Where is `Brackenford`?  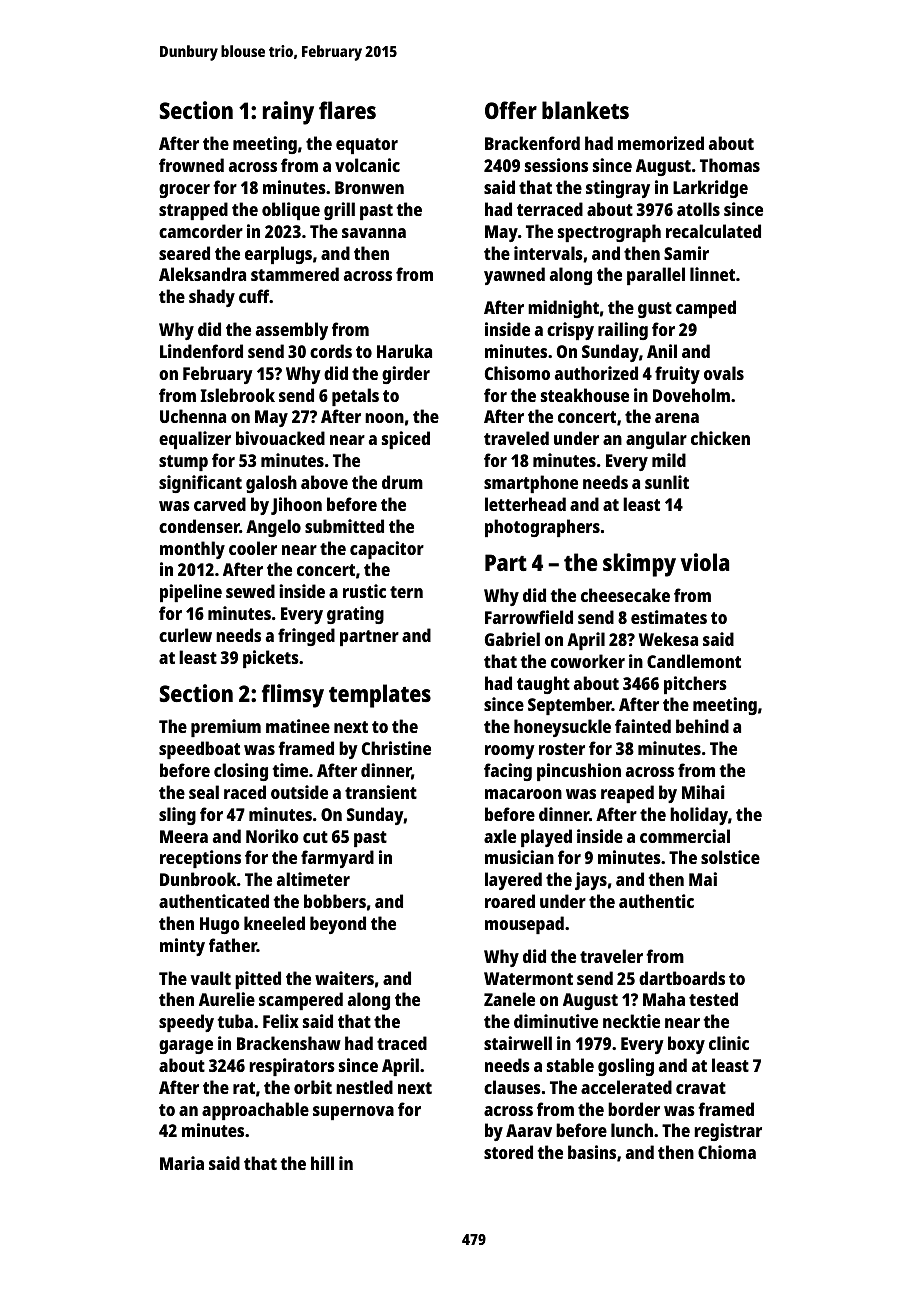 Brackenford is located at coordinates (532, 143).
